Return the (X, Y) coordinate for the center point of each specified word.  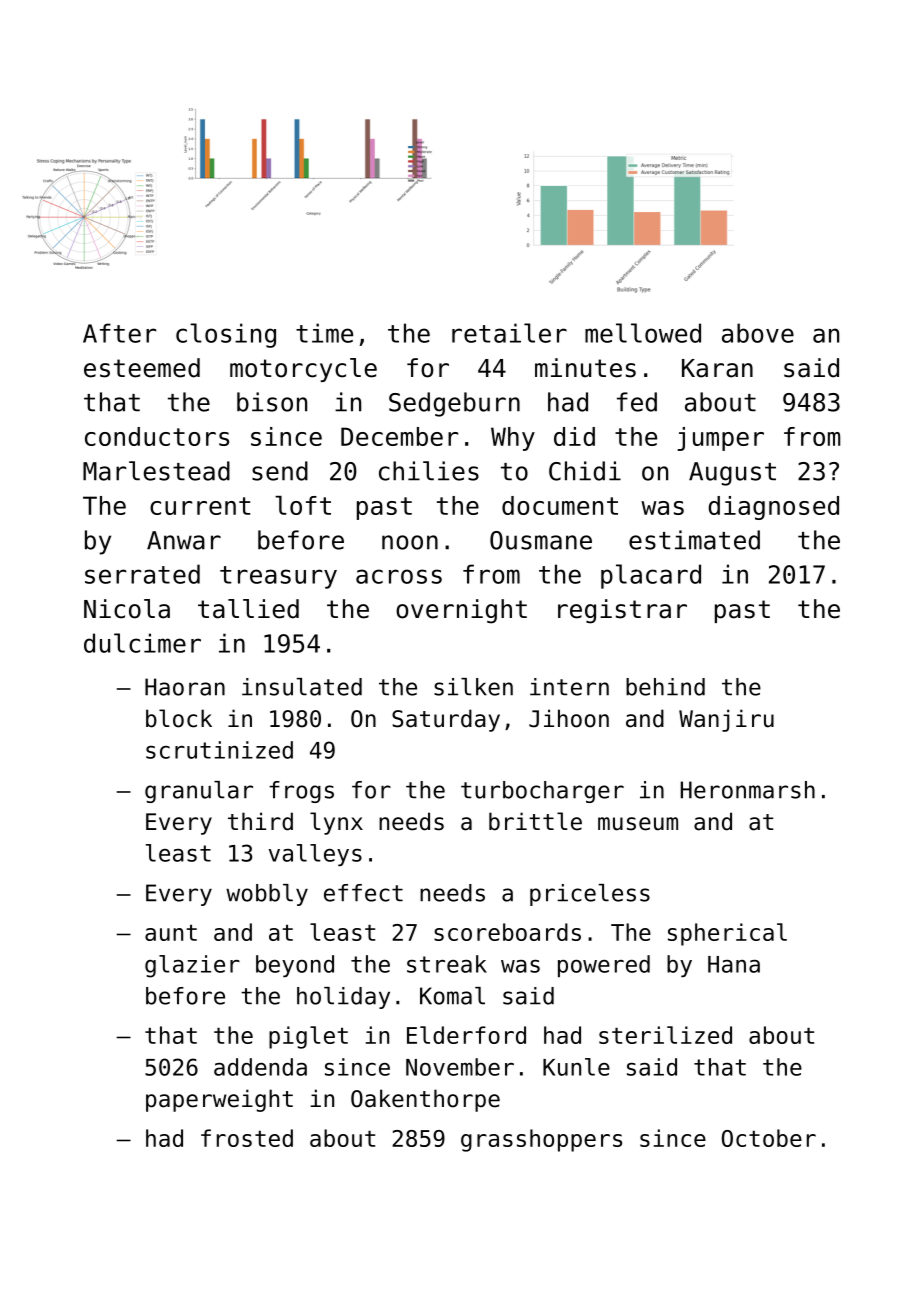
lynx (336, 823)
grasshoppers (541, 1140)
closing (226, 335)
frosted (247, 1138)
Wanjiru (726, 720)
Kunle (576, 1067)
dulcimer (142, 643)
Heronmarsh (748, 790)
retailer (509, 333)
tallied (248, 609)
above (758, 333)
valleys (315, 855)
